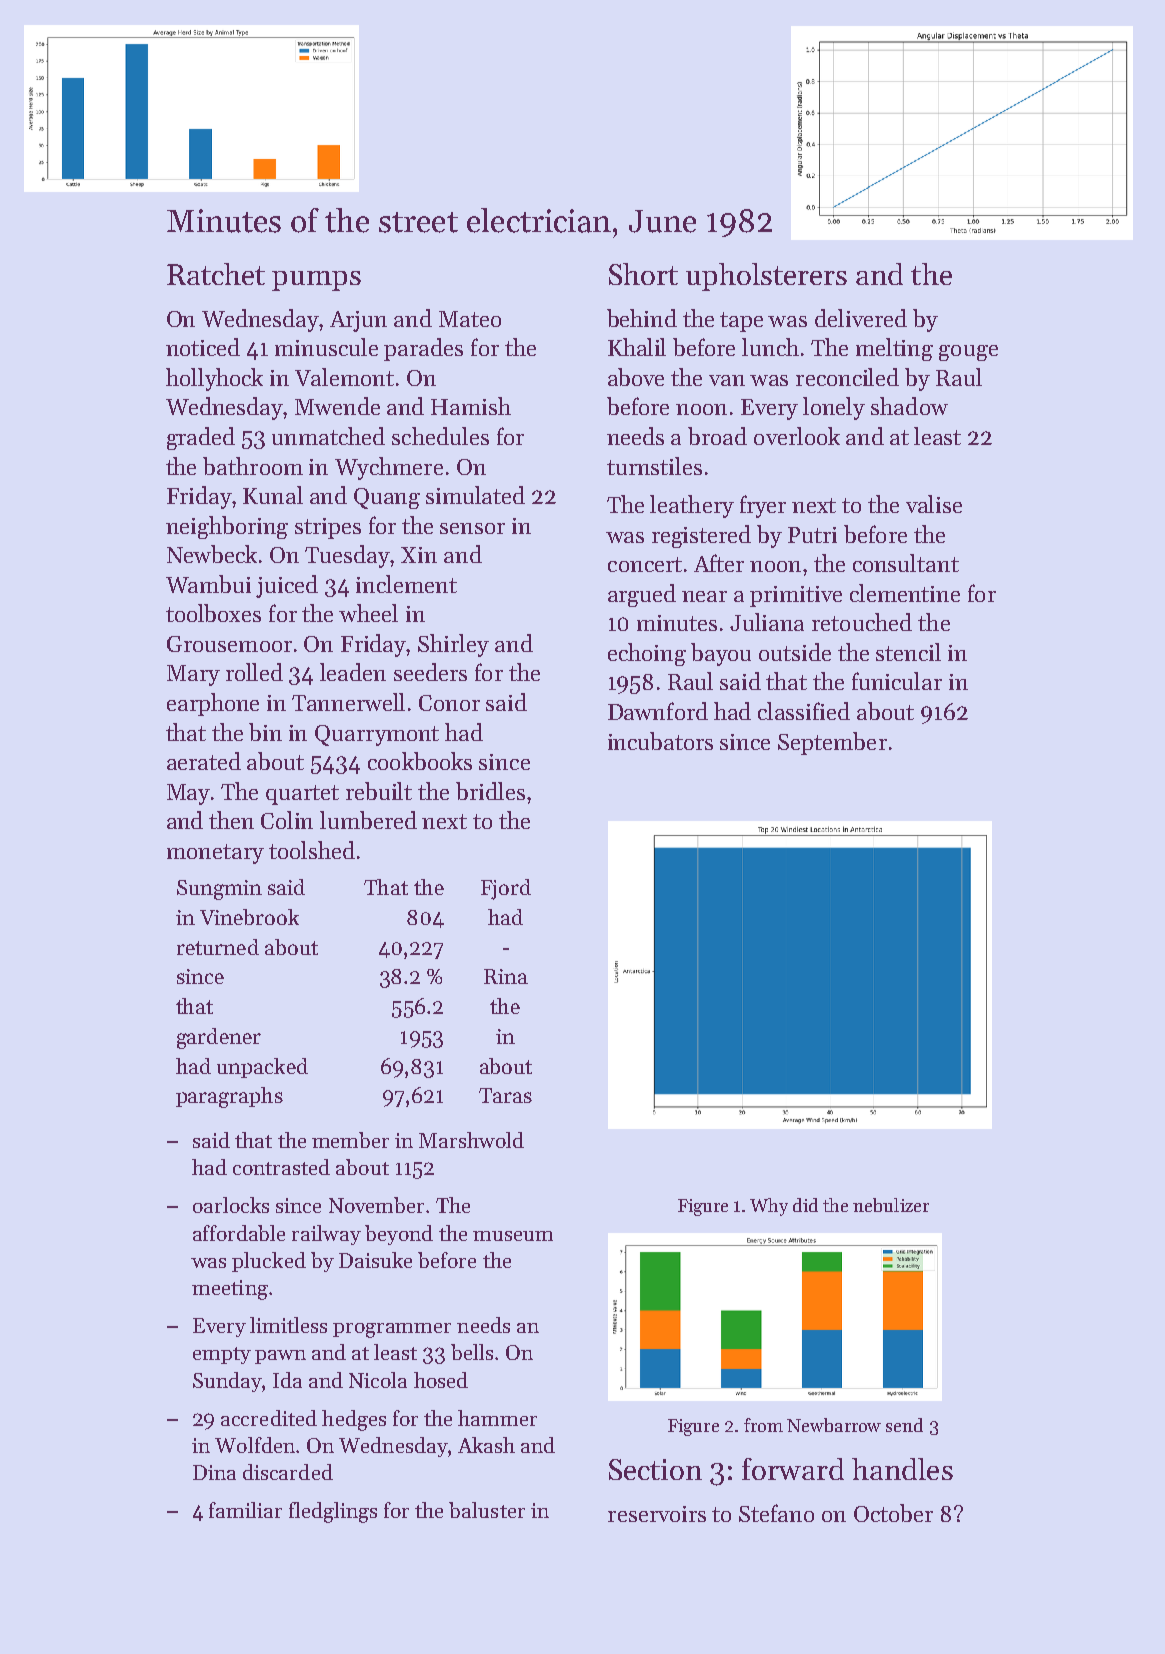 This document has width=1165, height=1654. Describe the element at coordinates (891, 1205) in the document. I see `nebulizer` at that location.
